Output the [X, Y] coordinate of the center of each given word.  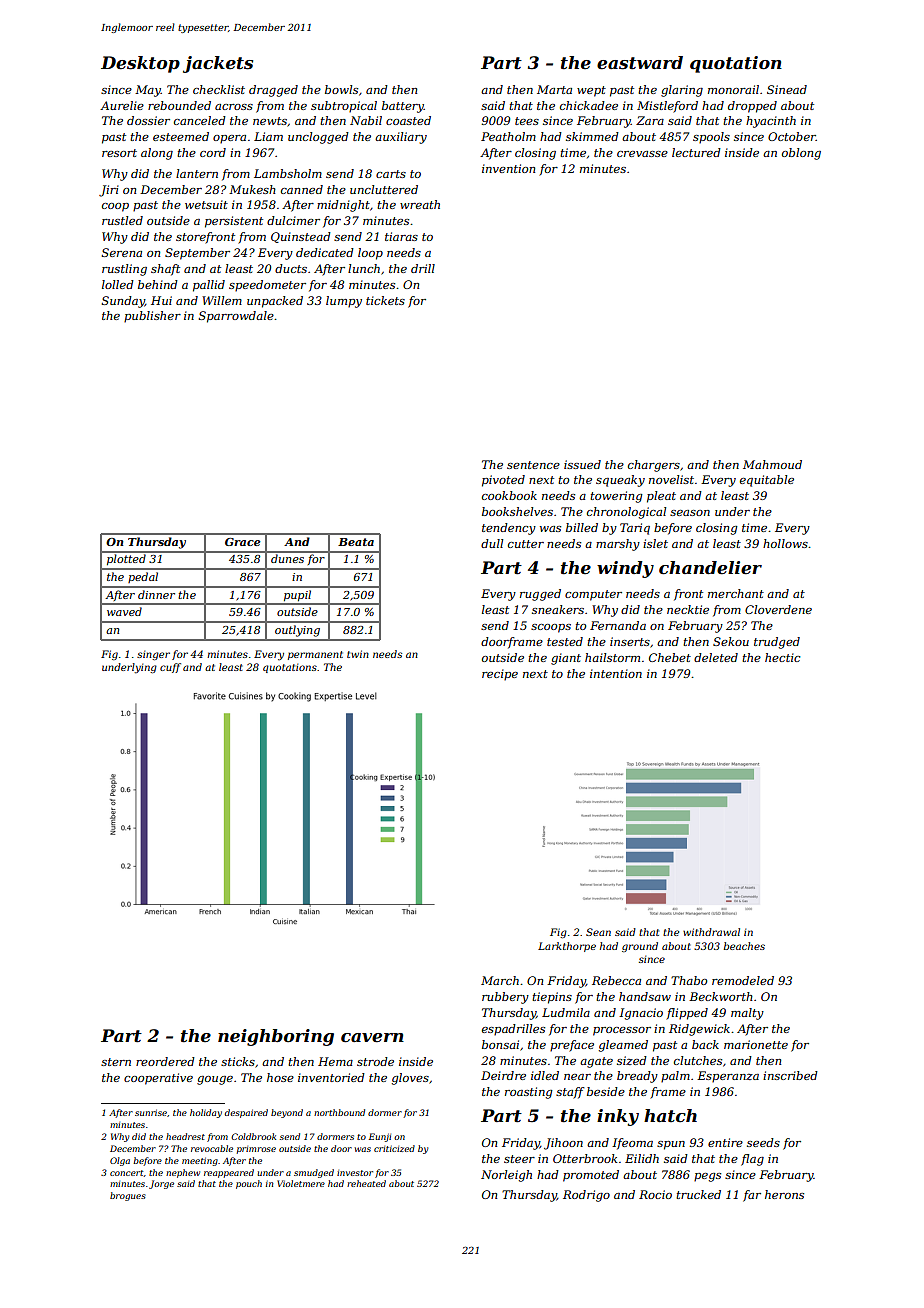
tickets [385, 300]
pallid [209, 286]
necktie [688, 609]
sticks [238, 1061]
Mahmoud [772, 464]
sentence [533, 465]
